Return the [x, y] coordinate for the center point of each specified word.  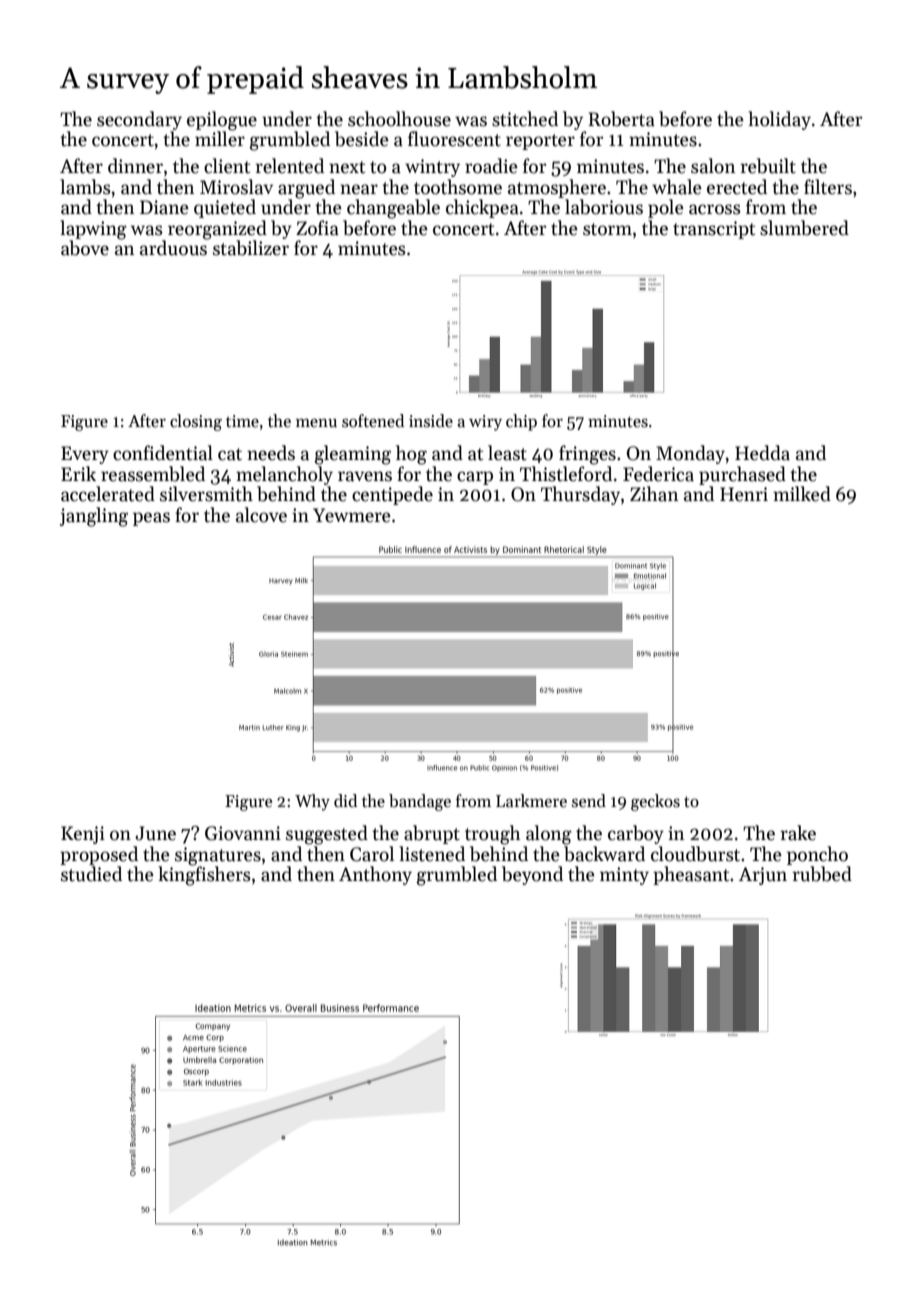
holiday [779, 120]
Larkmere [531, 801]
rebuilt [768, 166]
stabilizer [251, 248]
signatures [218, 856]
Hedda [762, 453]
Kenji [83, 835]
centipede [392, 495]
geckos [655, 802]
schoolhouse [399, 119]
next [347, 167]
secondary [139, 120]
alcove [261, 515]
